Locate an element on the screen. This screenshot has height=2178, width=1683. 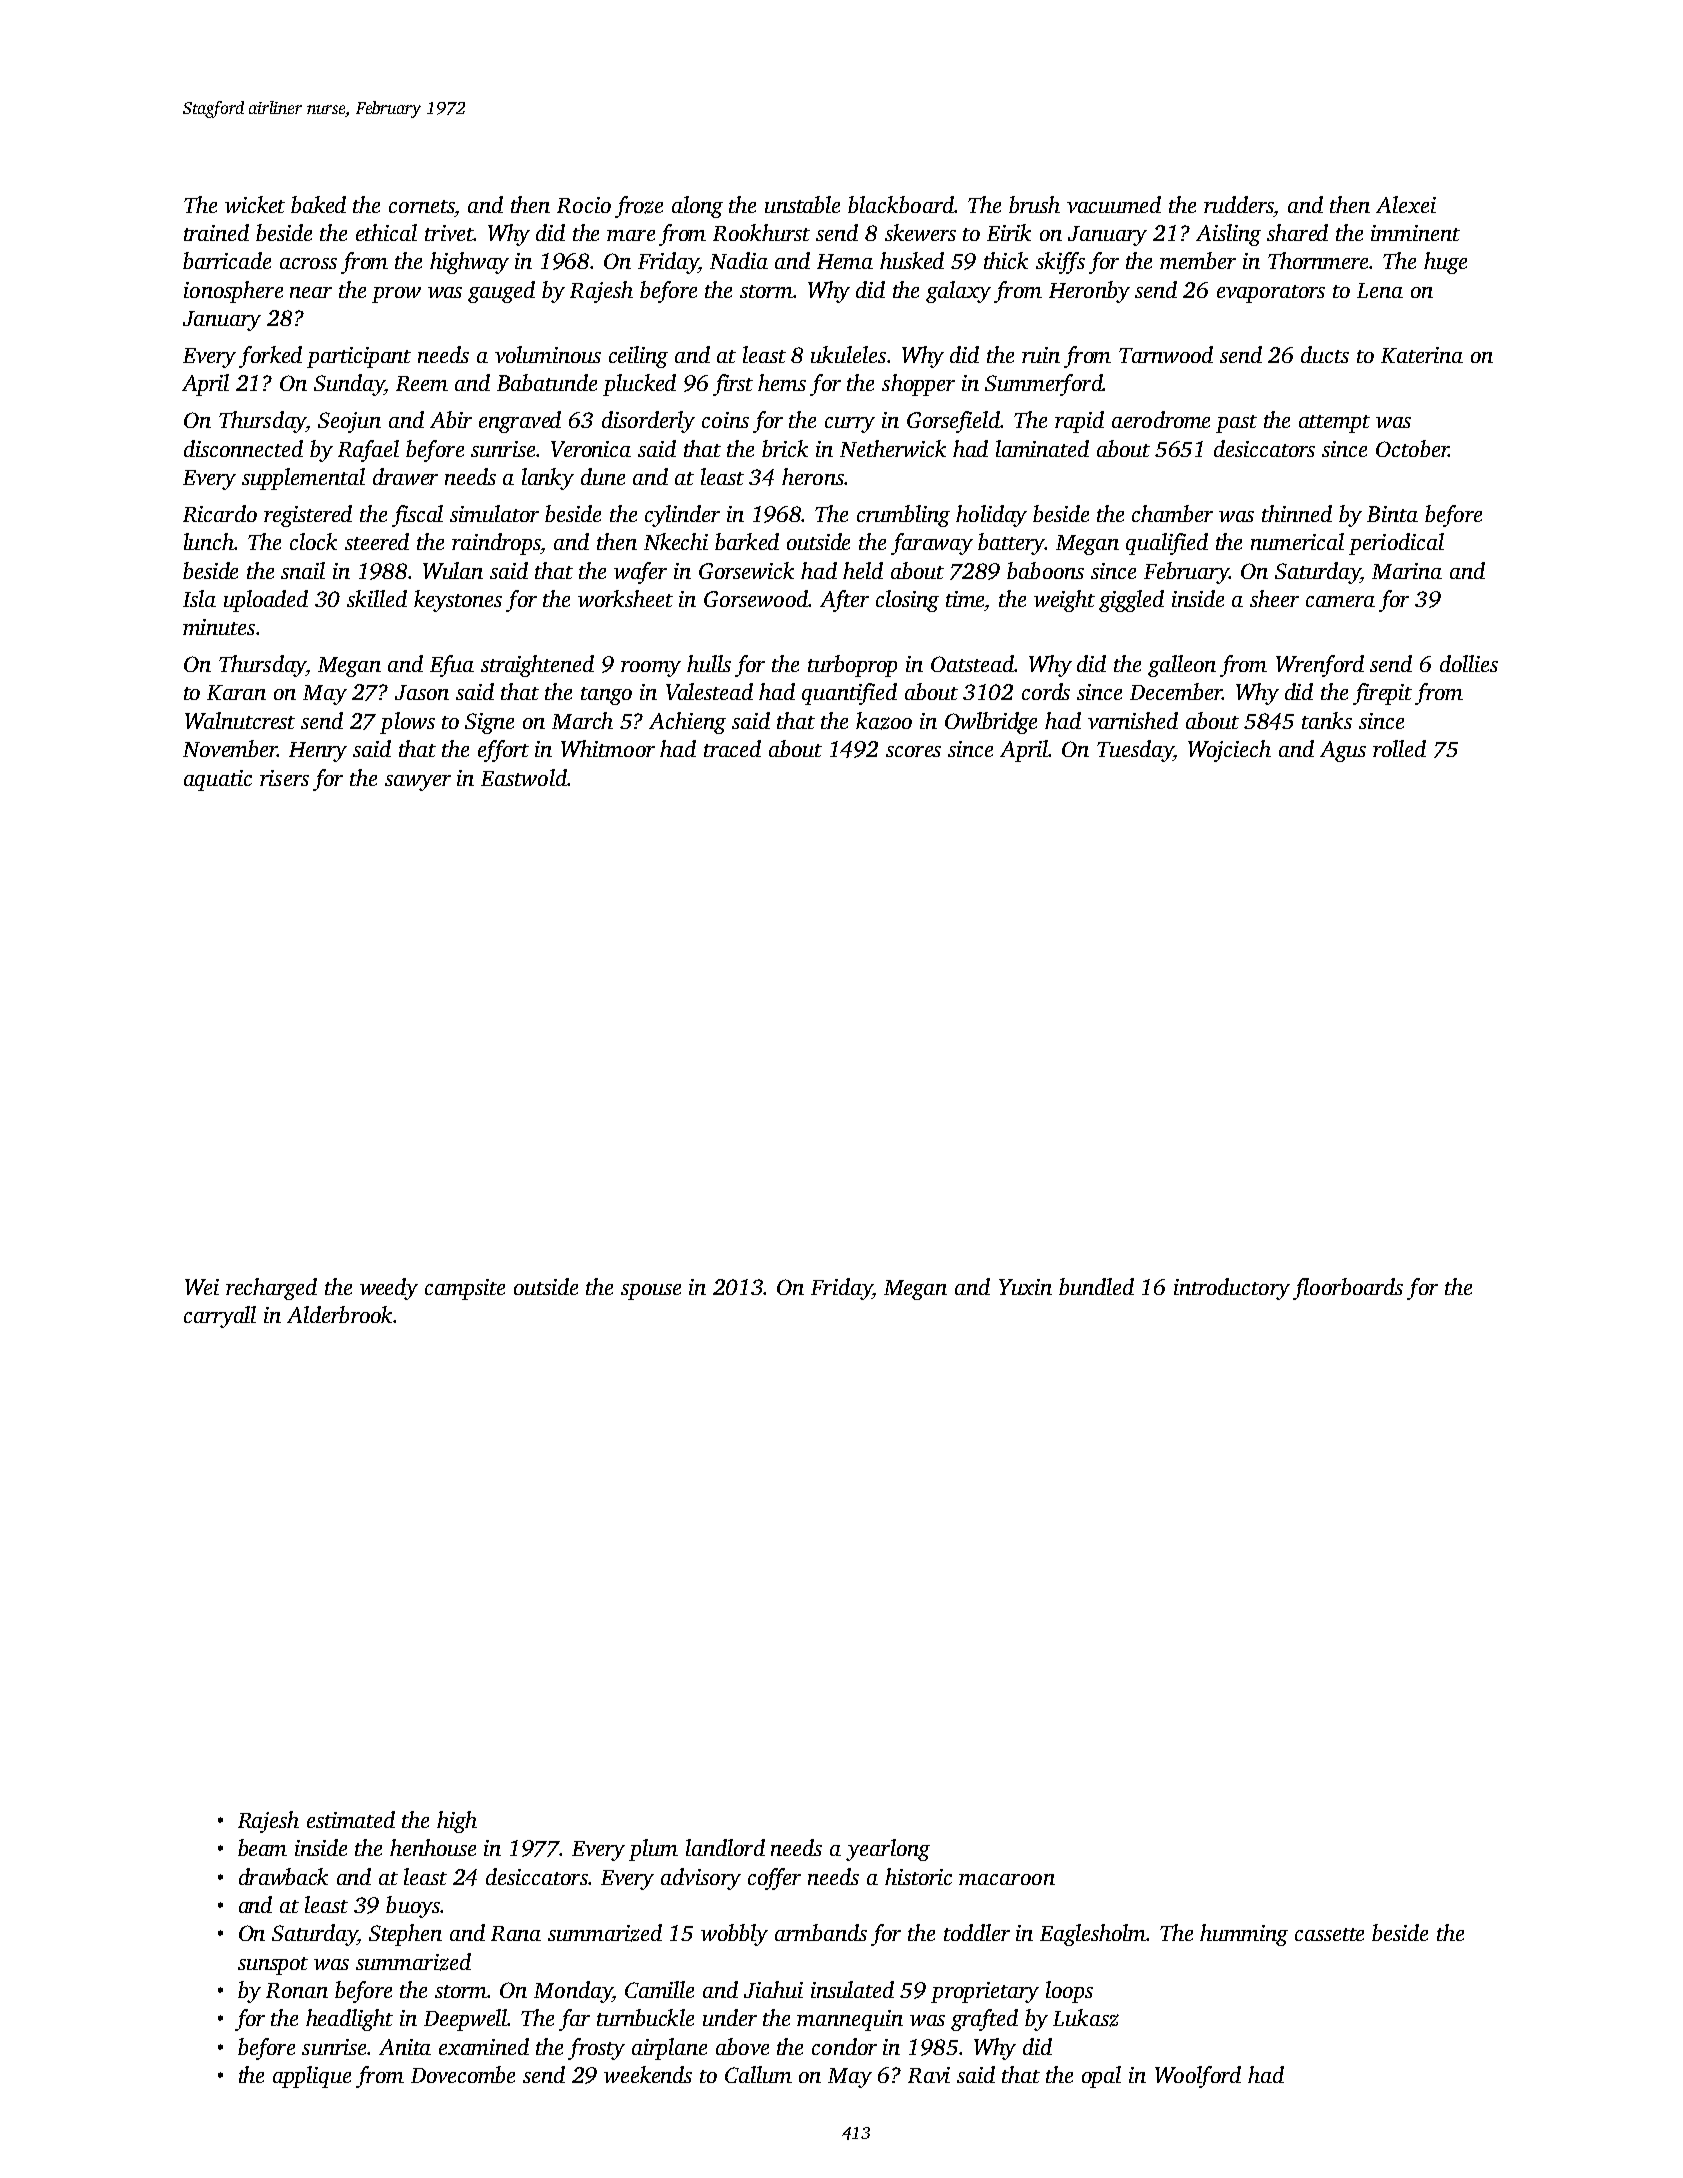
Dovecombe is located at coordinates (463, 2074).
